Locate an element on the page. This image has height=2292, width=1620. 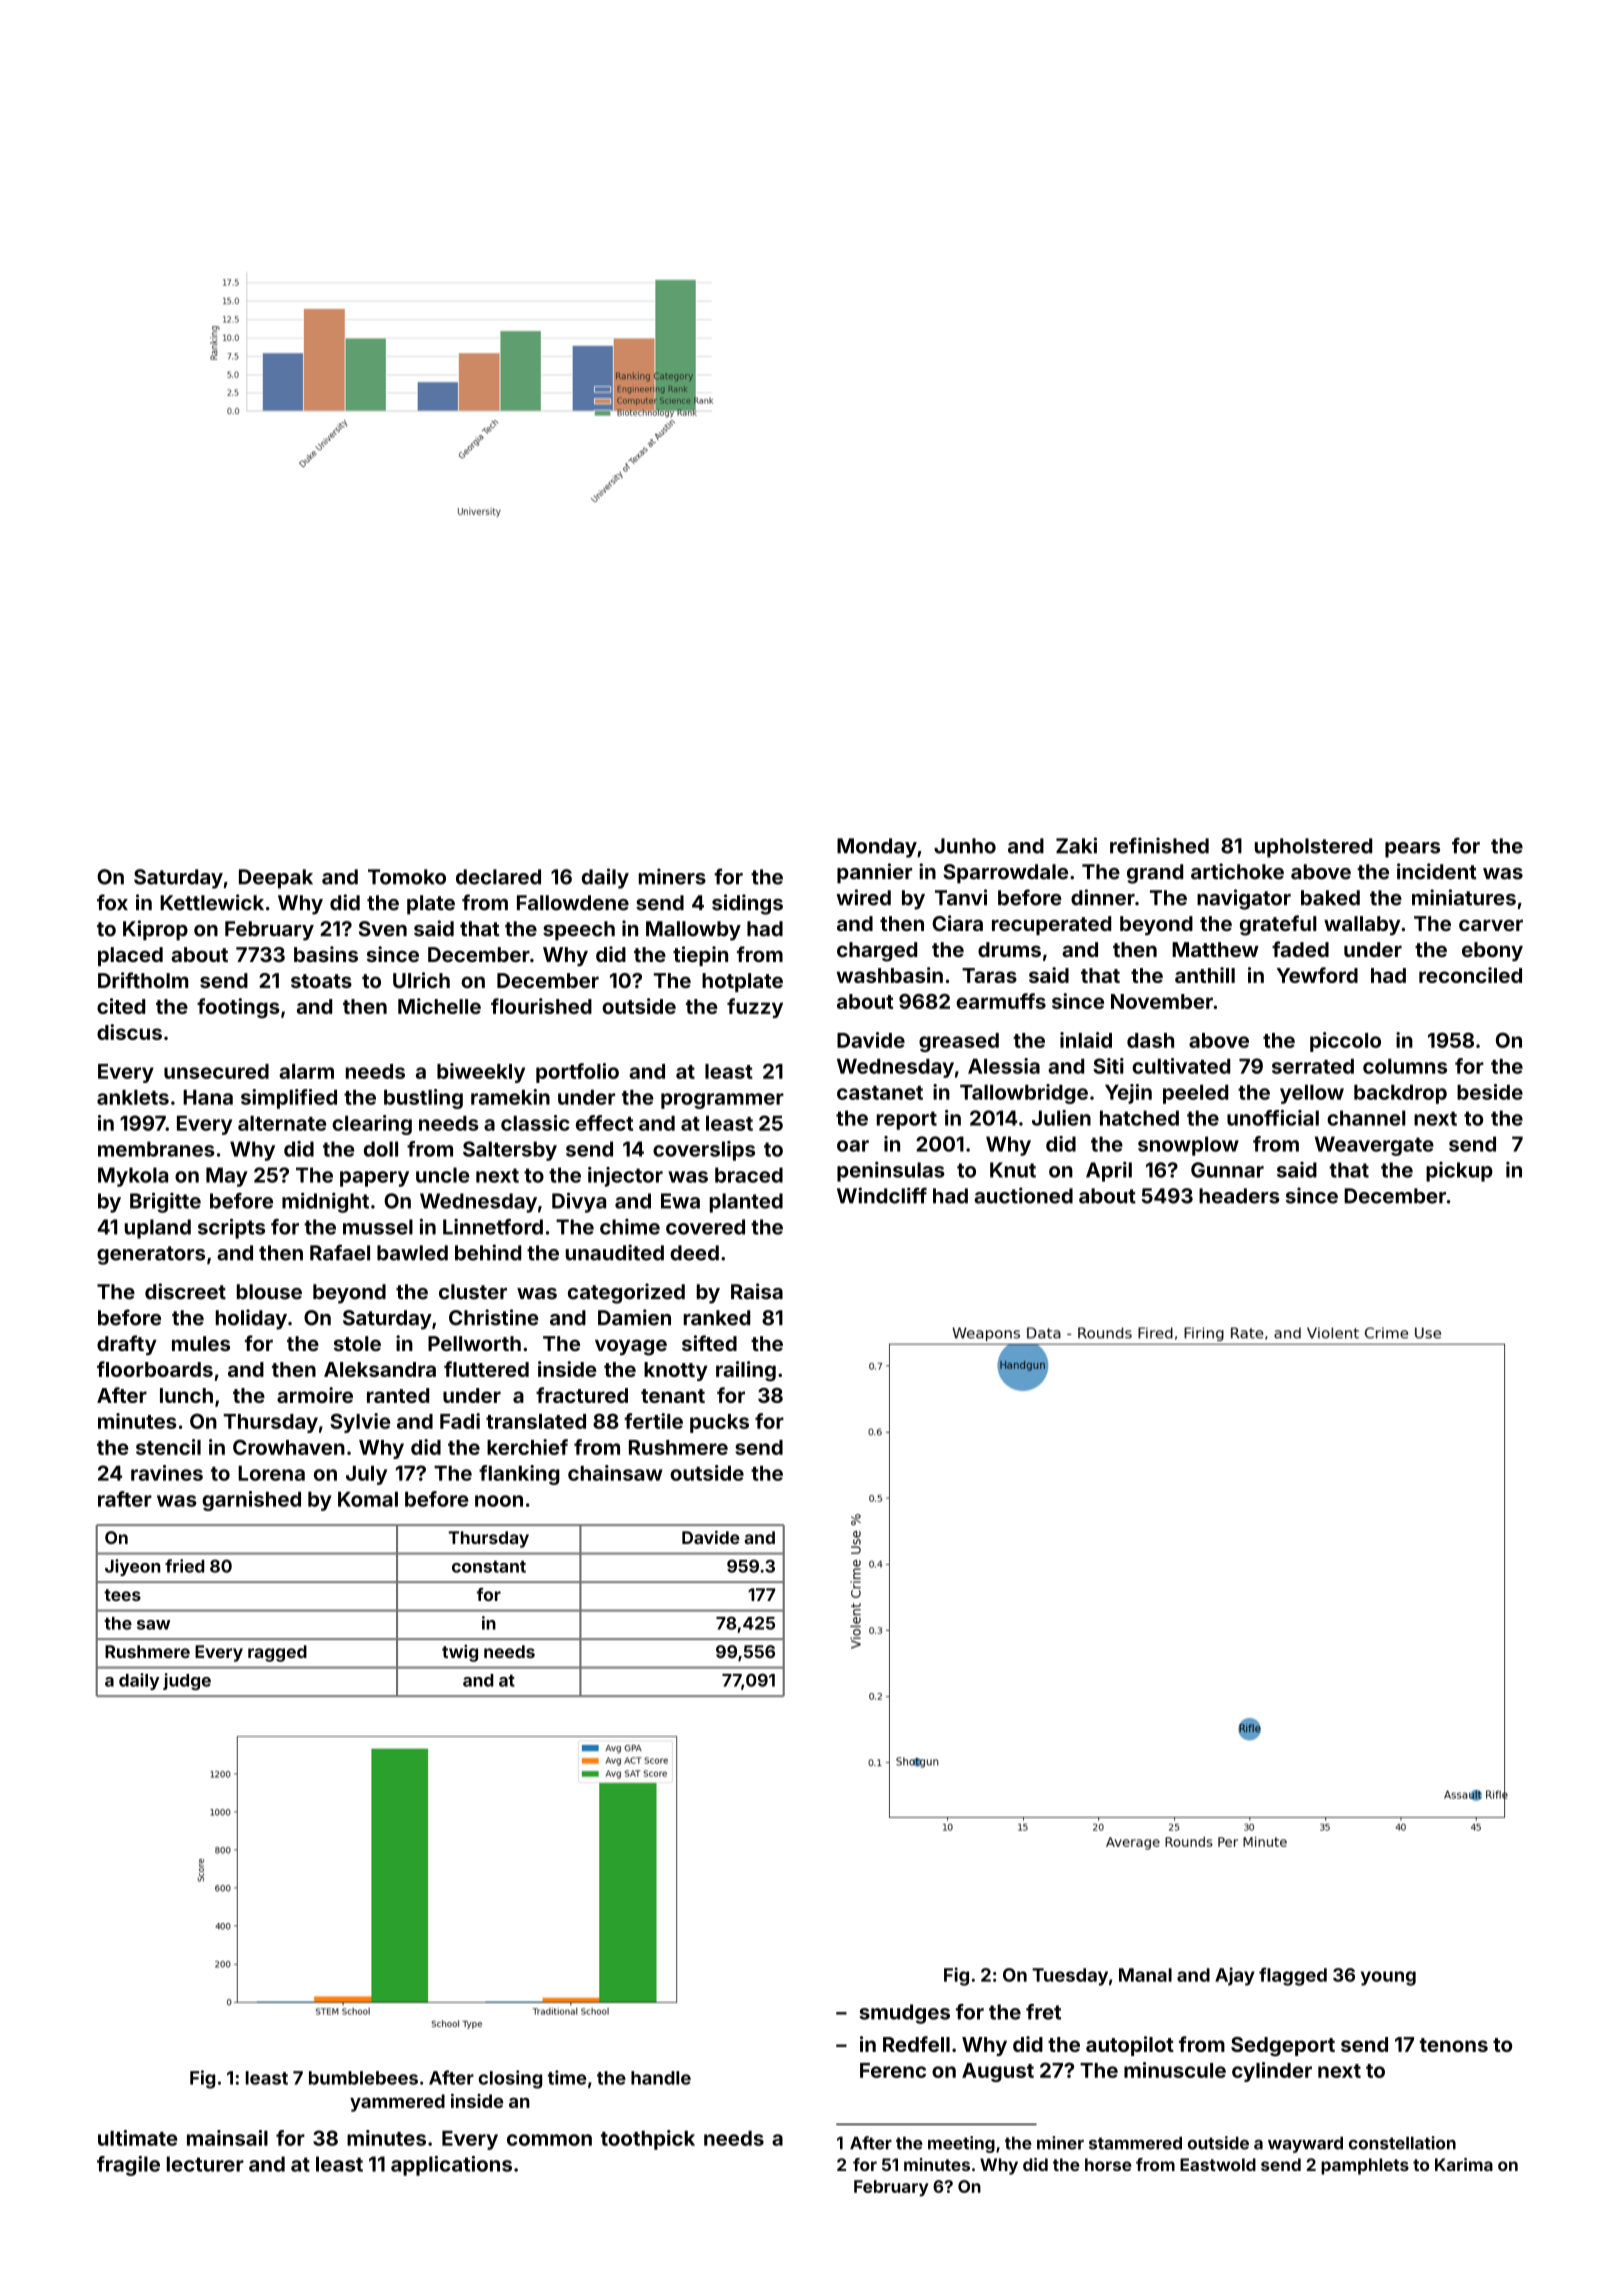
portfolio is located at coordinates (577, 1073).
